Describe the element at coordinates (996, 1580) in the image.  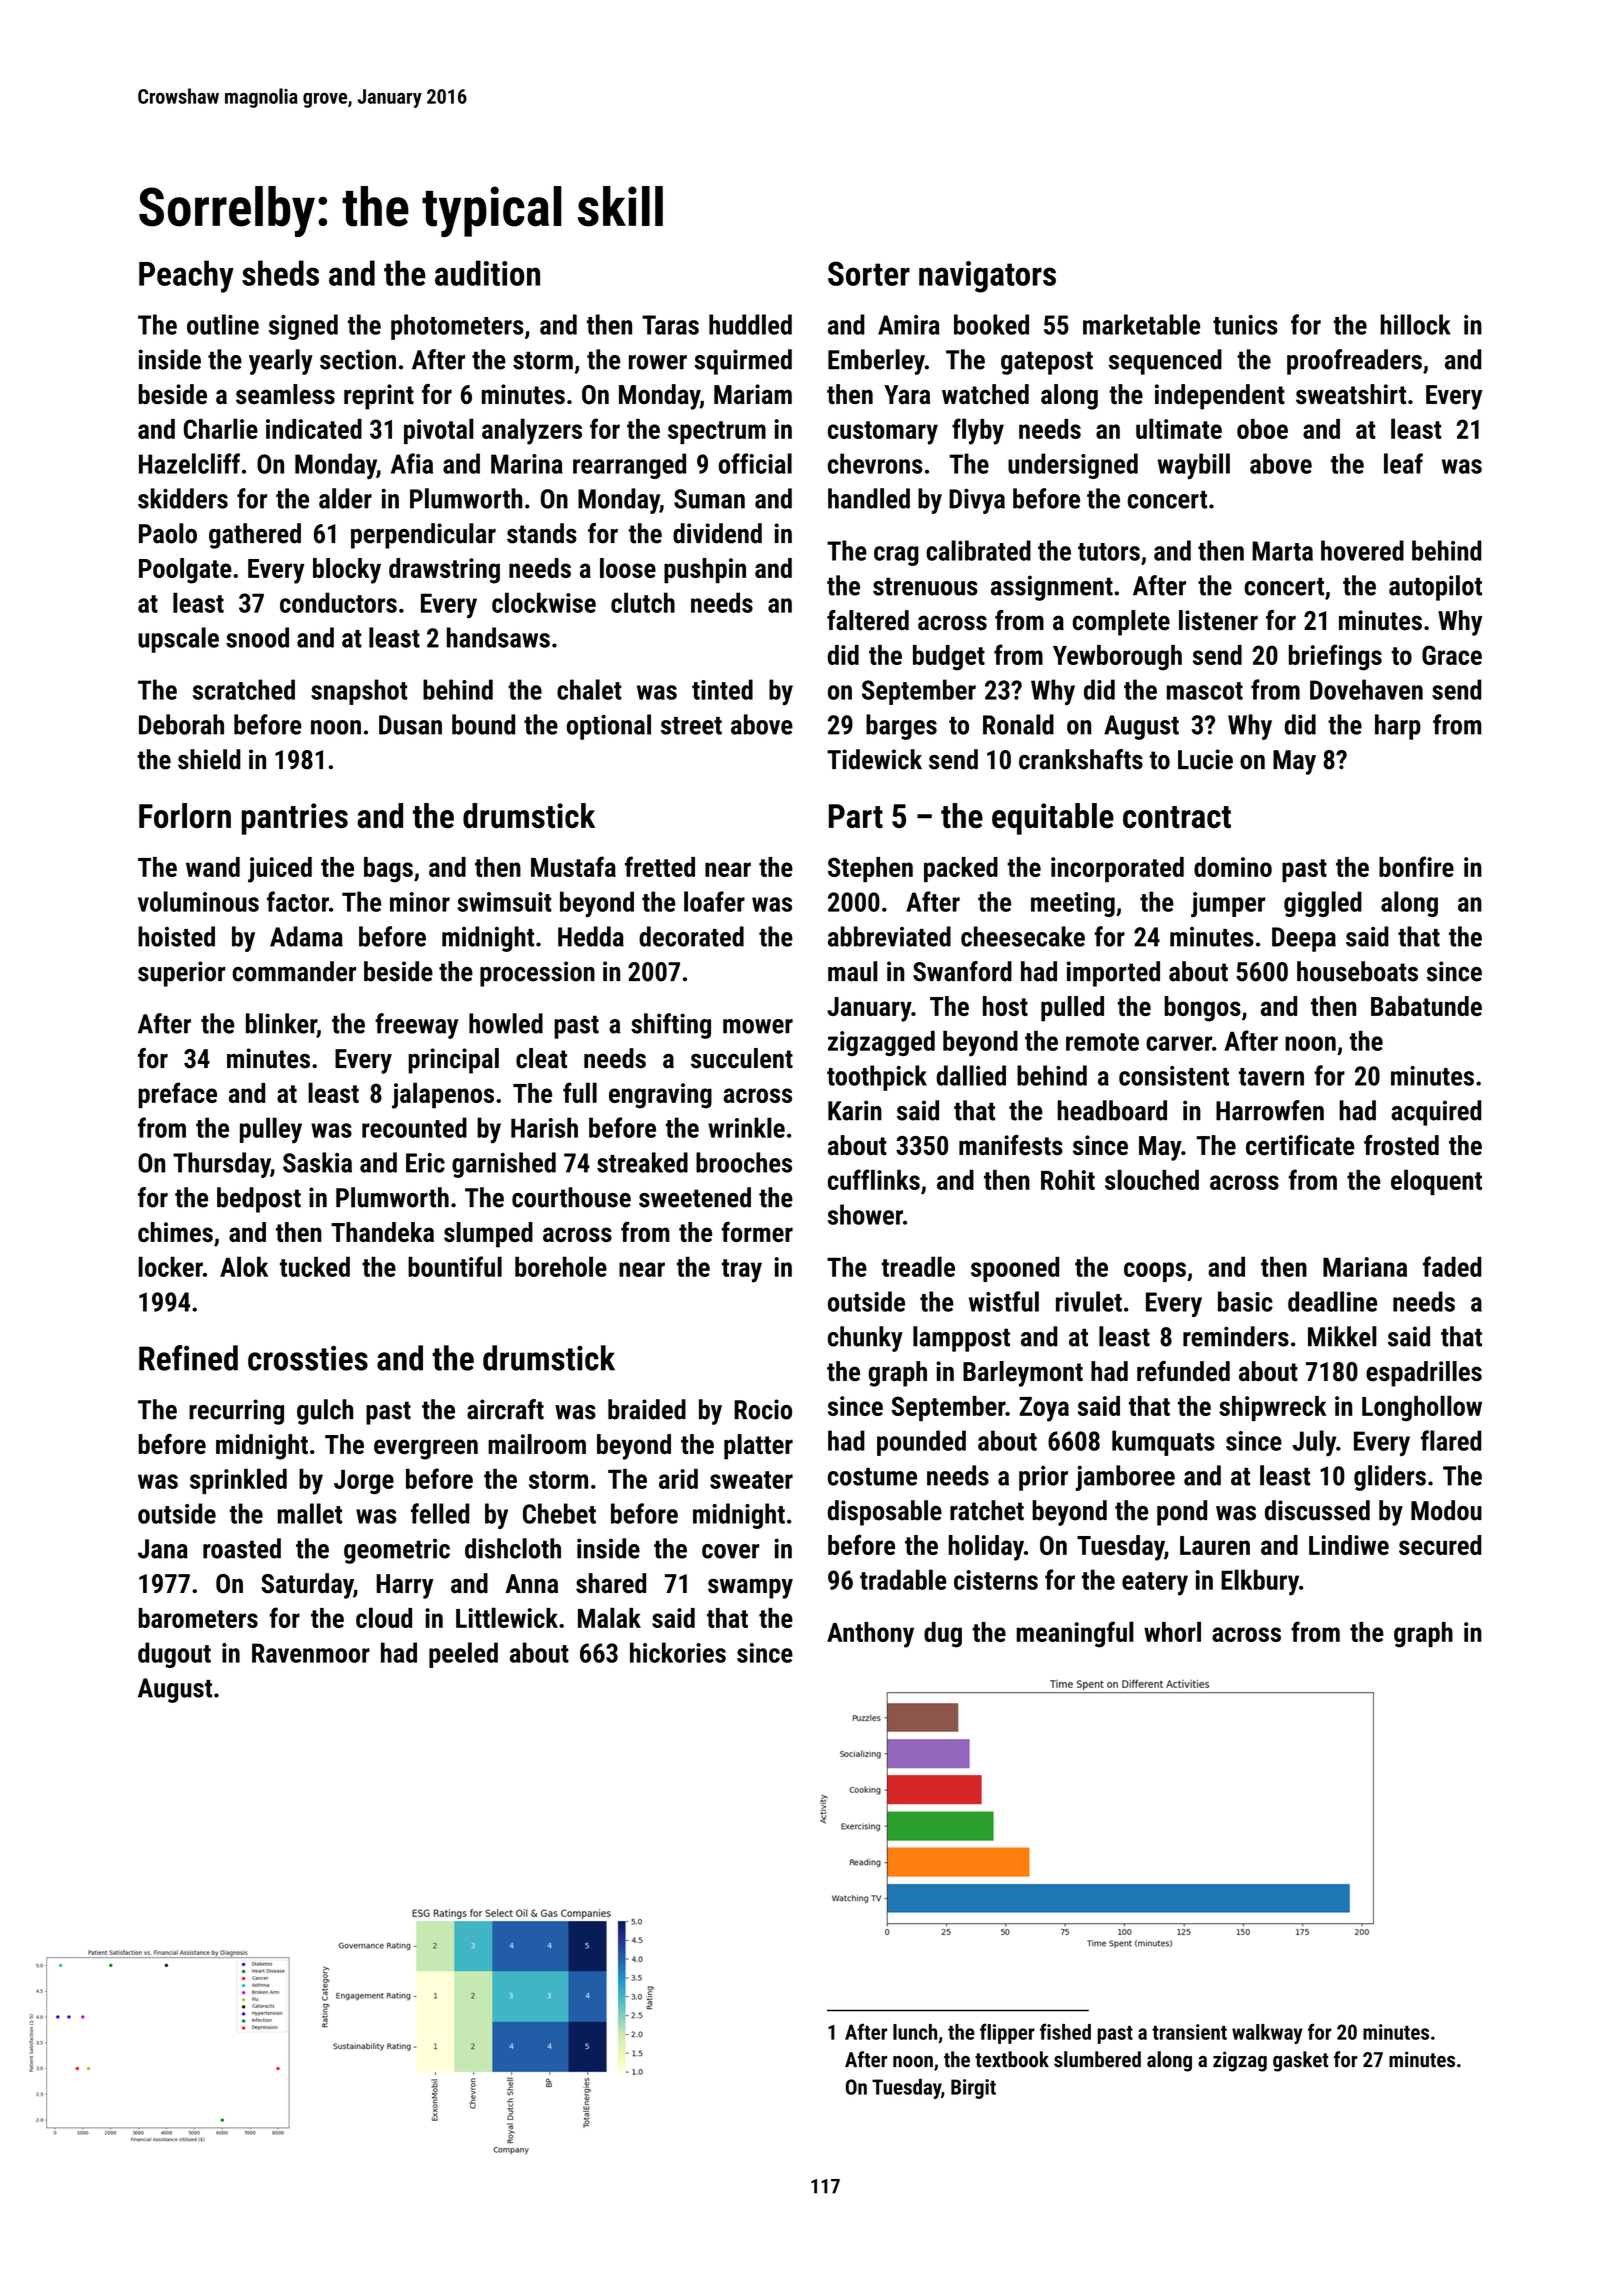
I see `cisterns` at that location.
